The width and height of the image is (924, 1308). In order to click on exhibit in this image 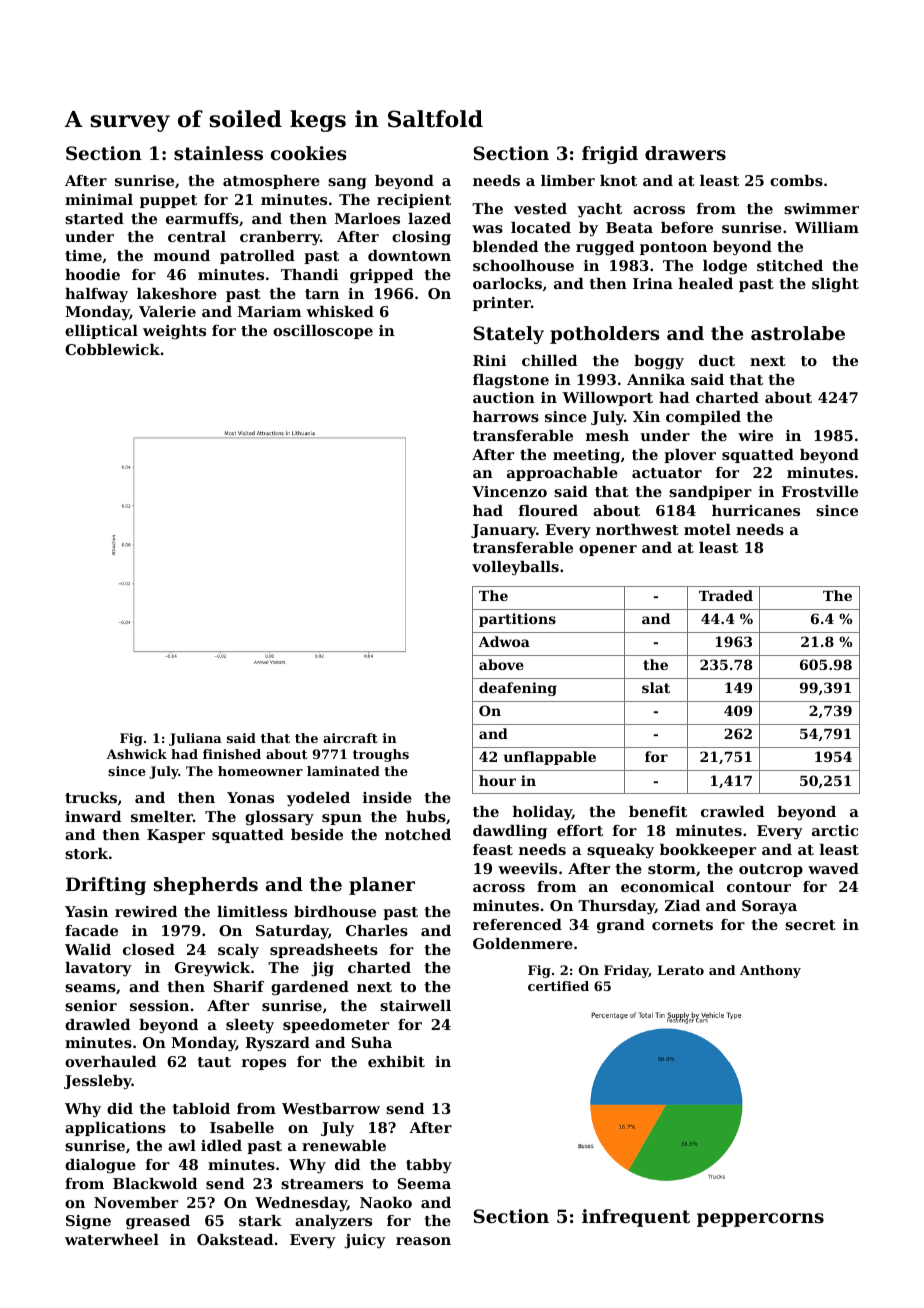, I will do `click(396, 1061)`.
